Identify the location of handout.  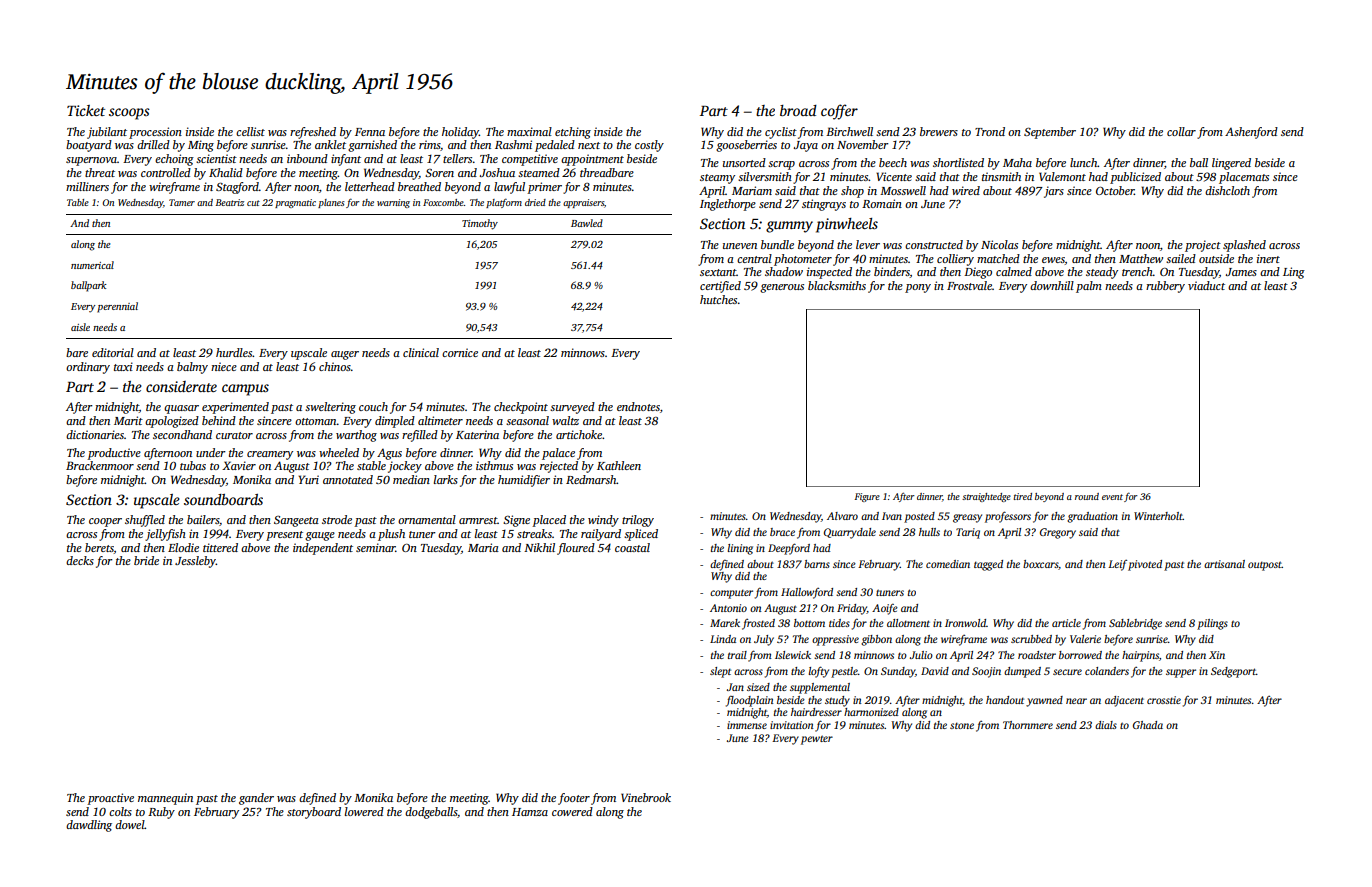
(1005, 700).
